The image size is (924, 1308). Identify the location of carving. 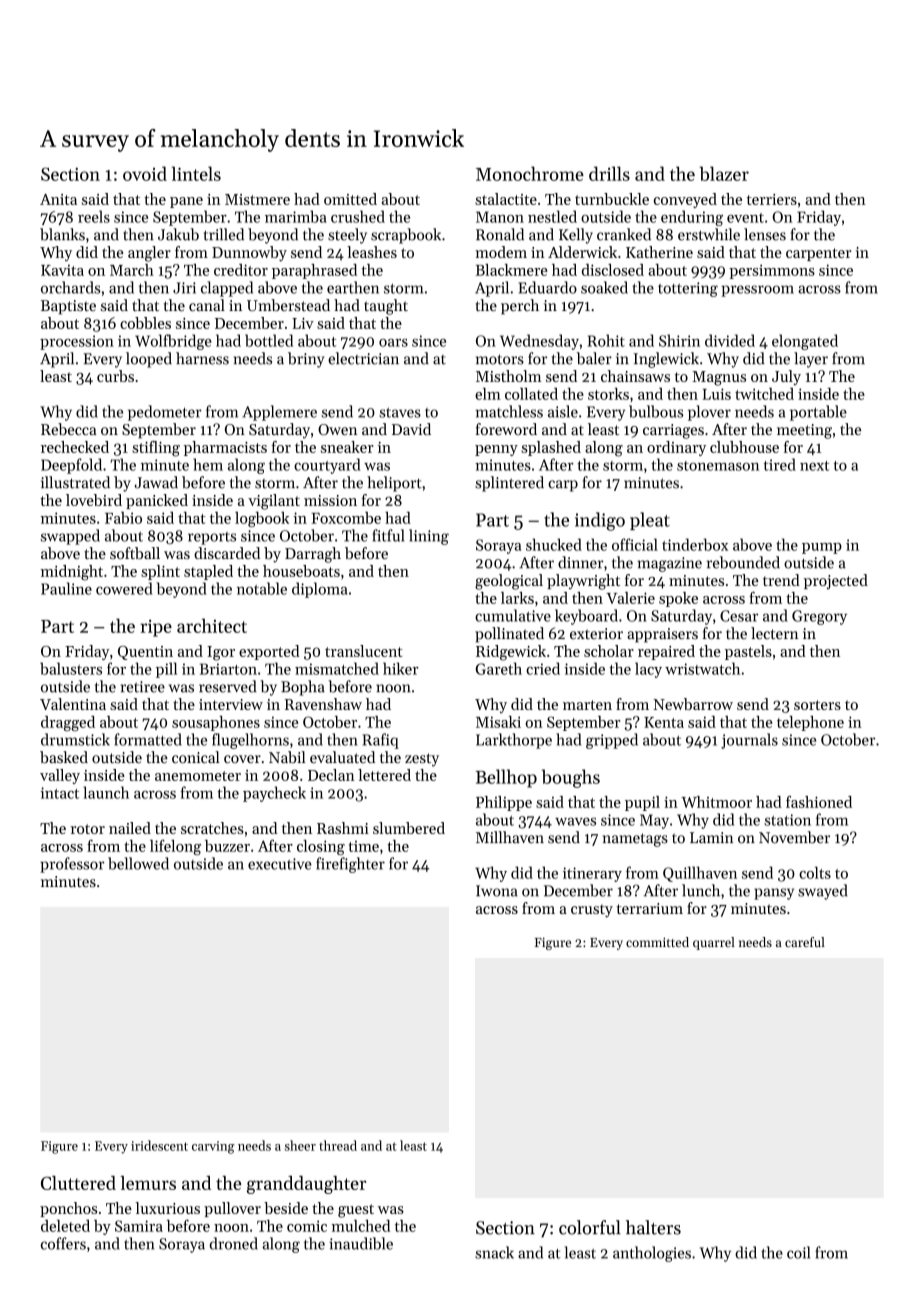
(213, 1147).
